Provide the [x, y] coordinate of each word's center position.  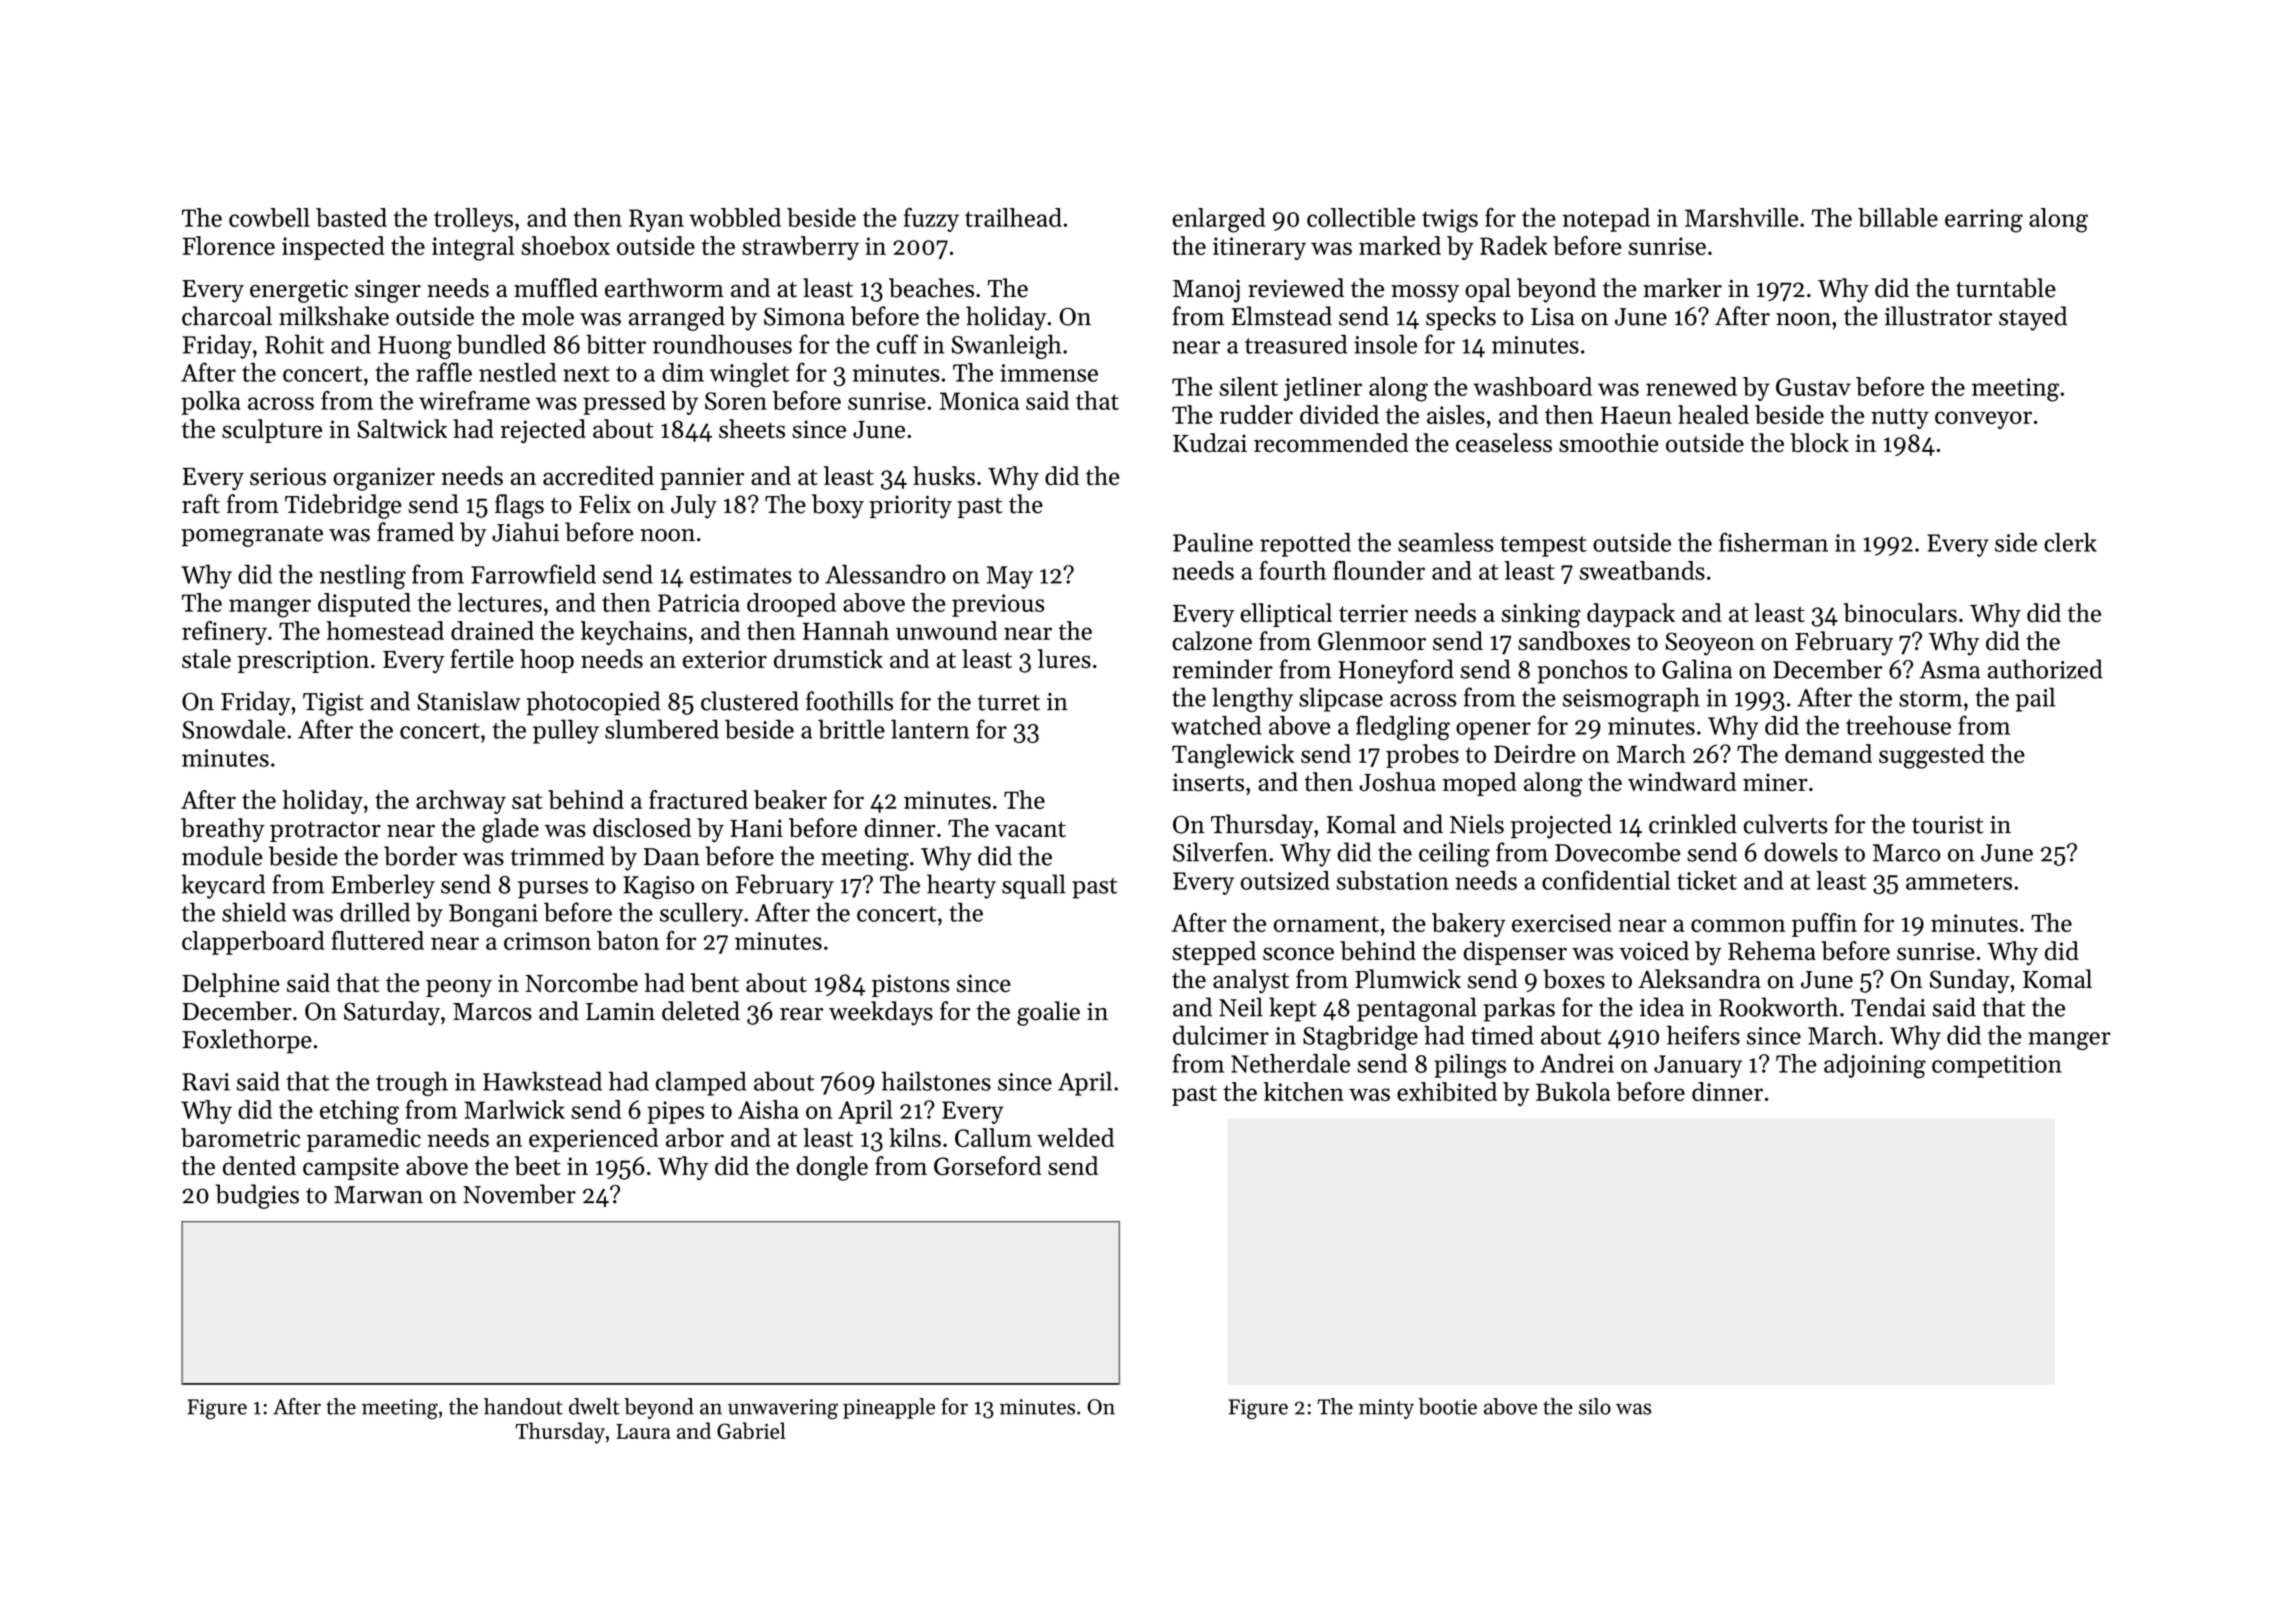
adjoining [1875, 1066]
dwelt [594, 1406]
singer [388, 291]
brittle [851, 729]
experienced [594, 1140]
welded [1075, 1137]
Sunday [1970, 981]
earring [1984, 221]
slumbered [662, 729]
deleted [701, 1011]
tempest [1543, 546]
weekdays [881, 1013]
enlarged [1218, 220]
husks [944, 476]
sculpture [272, 431]
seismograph [1631, 699]
